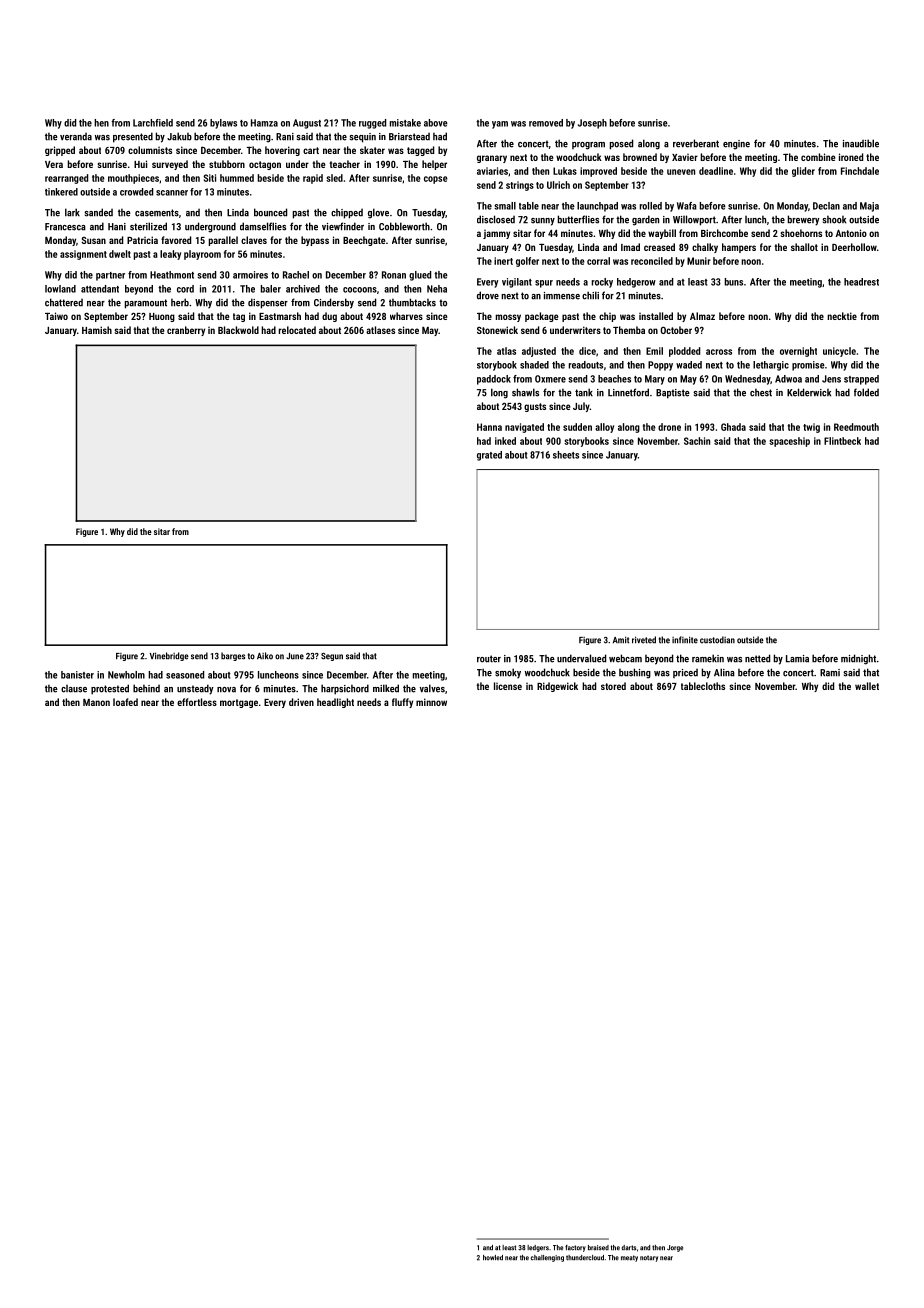  What do you see at coordinates (566, 455) in the screenshot?
I see `sheets` at bounding box center [566, 455].
